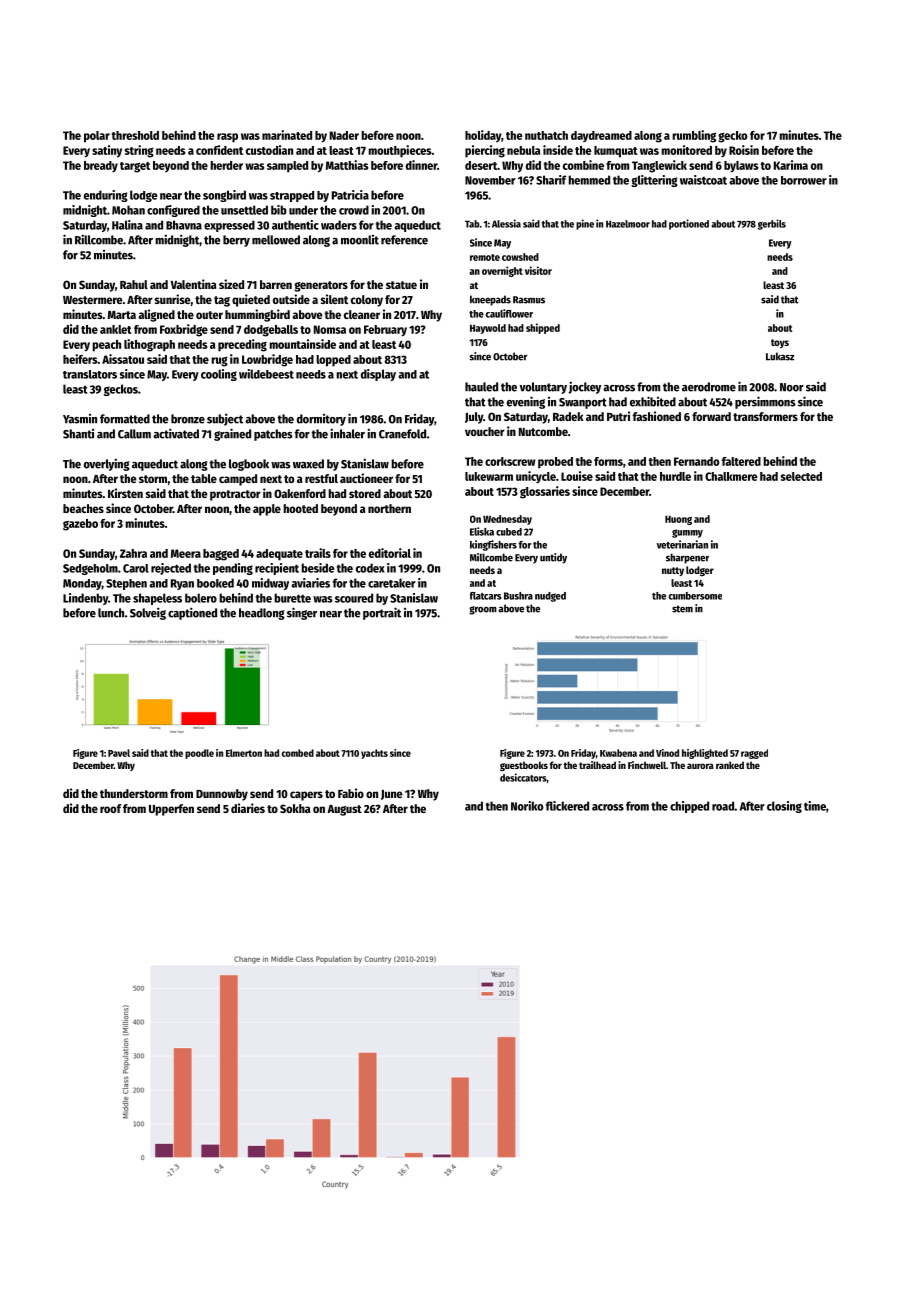  Describe the element at coordinates (97, 137) in the screenshot. I see `polar` at that location.
